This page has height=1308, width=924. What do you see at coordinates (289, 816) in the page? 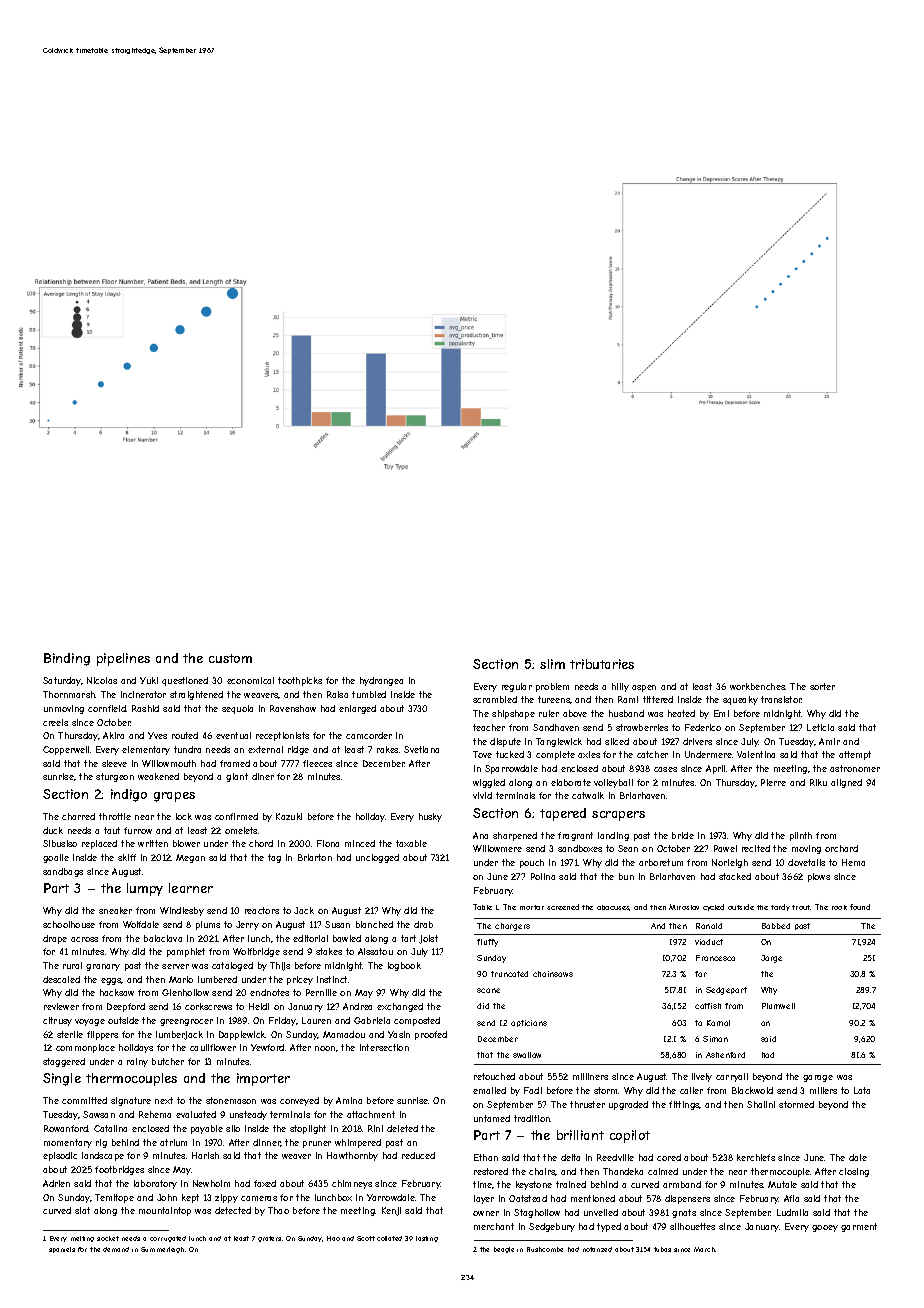
I see `Kazuki` at bounding box center [289, 816].
